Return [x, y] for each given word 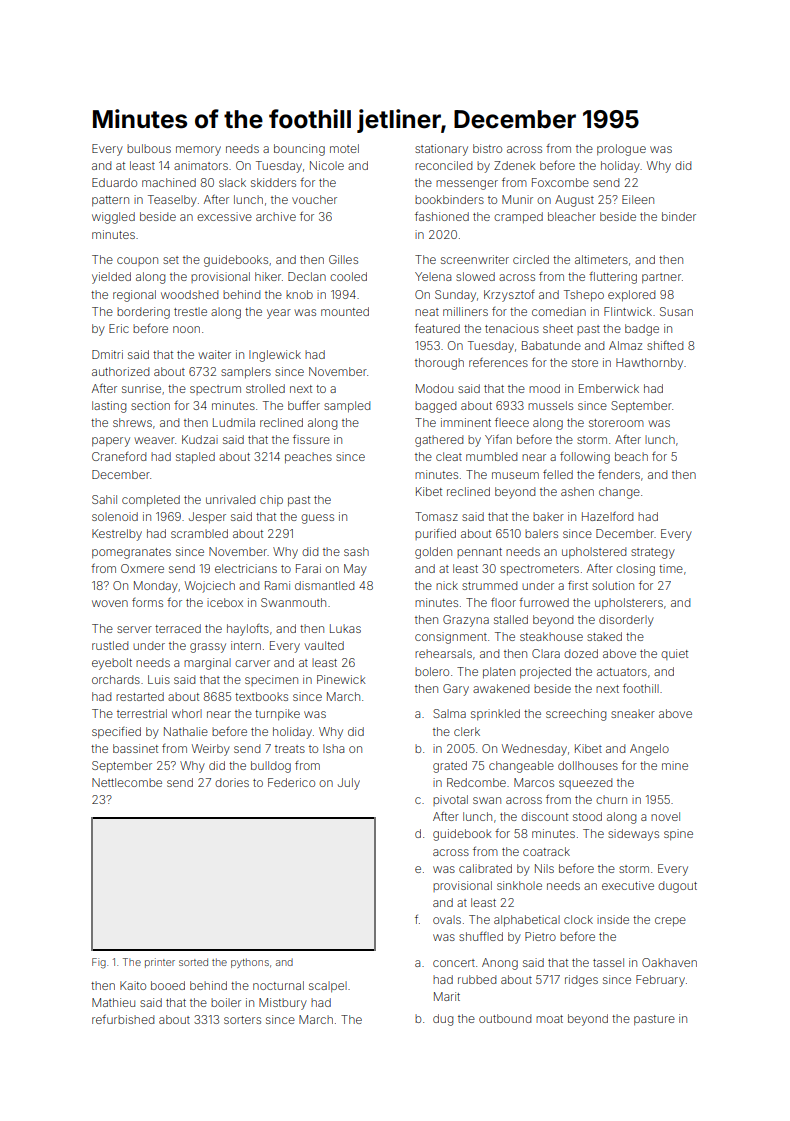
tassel [608, 962]
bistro [487, 148]
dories [232, 782]
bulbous [149, 148]
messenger [467, 185]
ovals [447, 919]
